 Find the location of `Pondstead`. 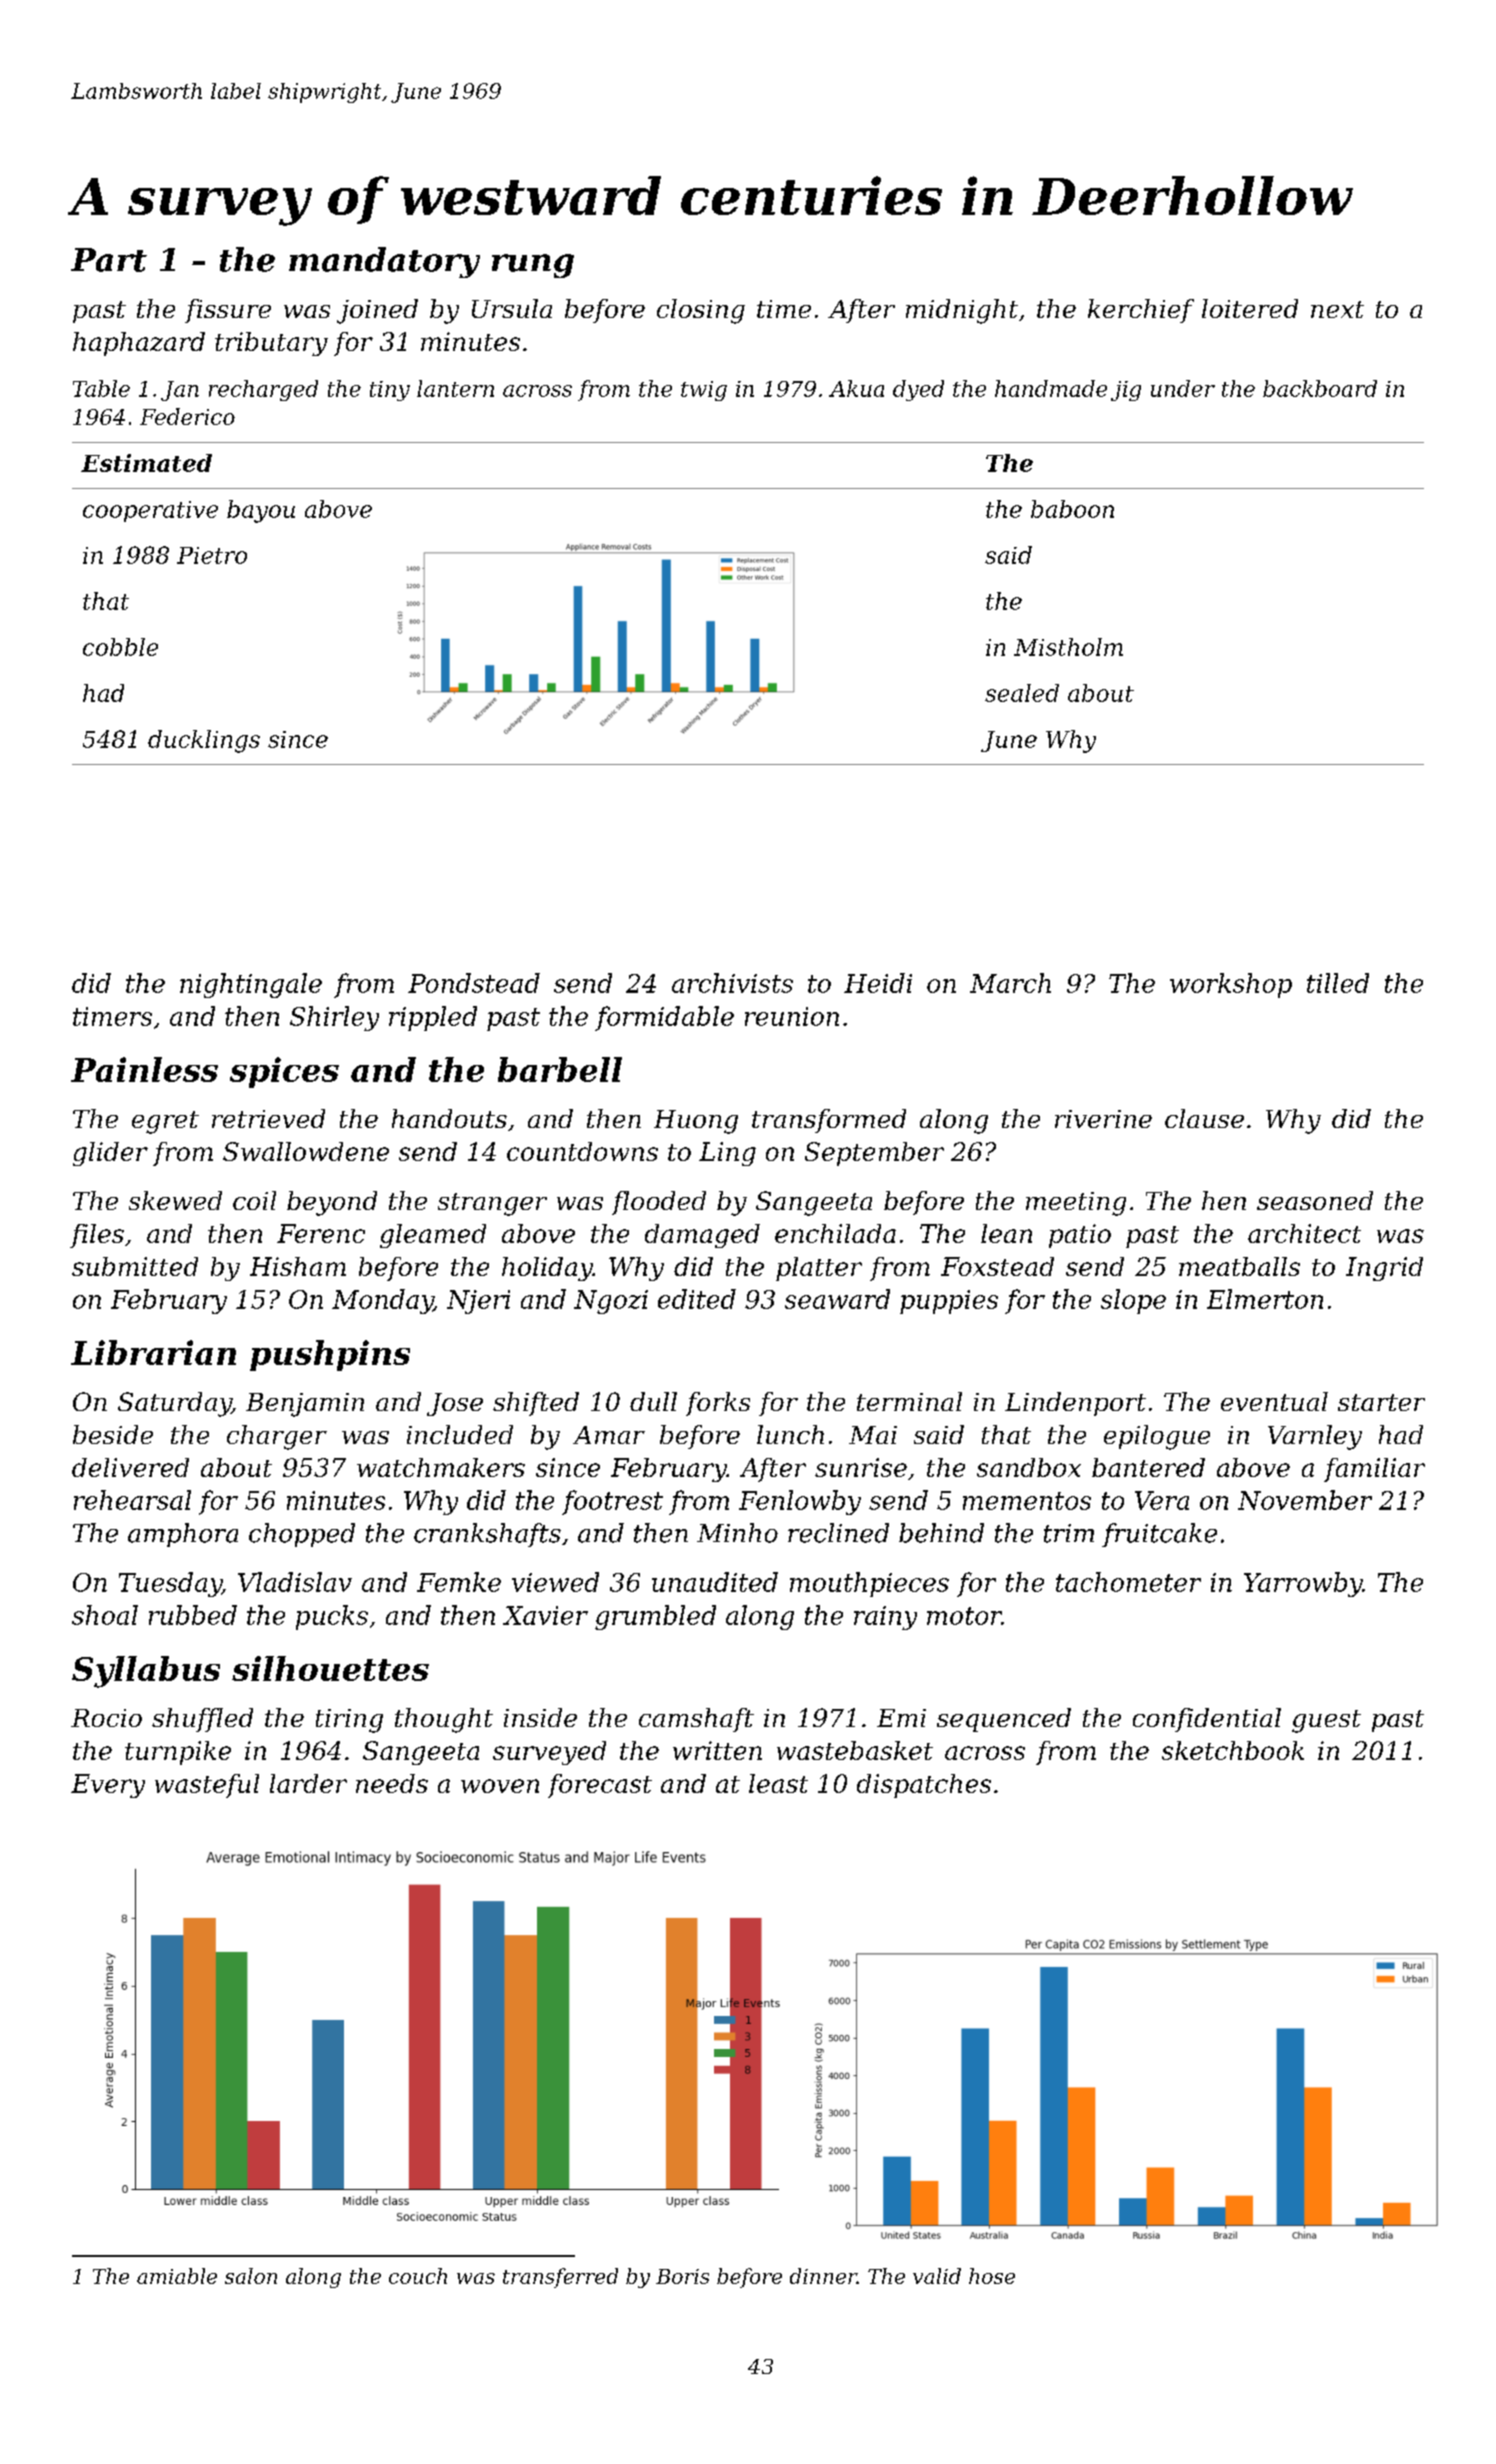

Pondstead is located at coordinates (474, 983).
